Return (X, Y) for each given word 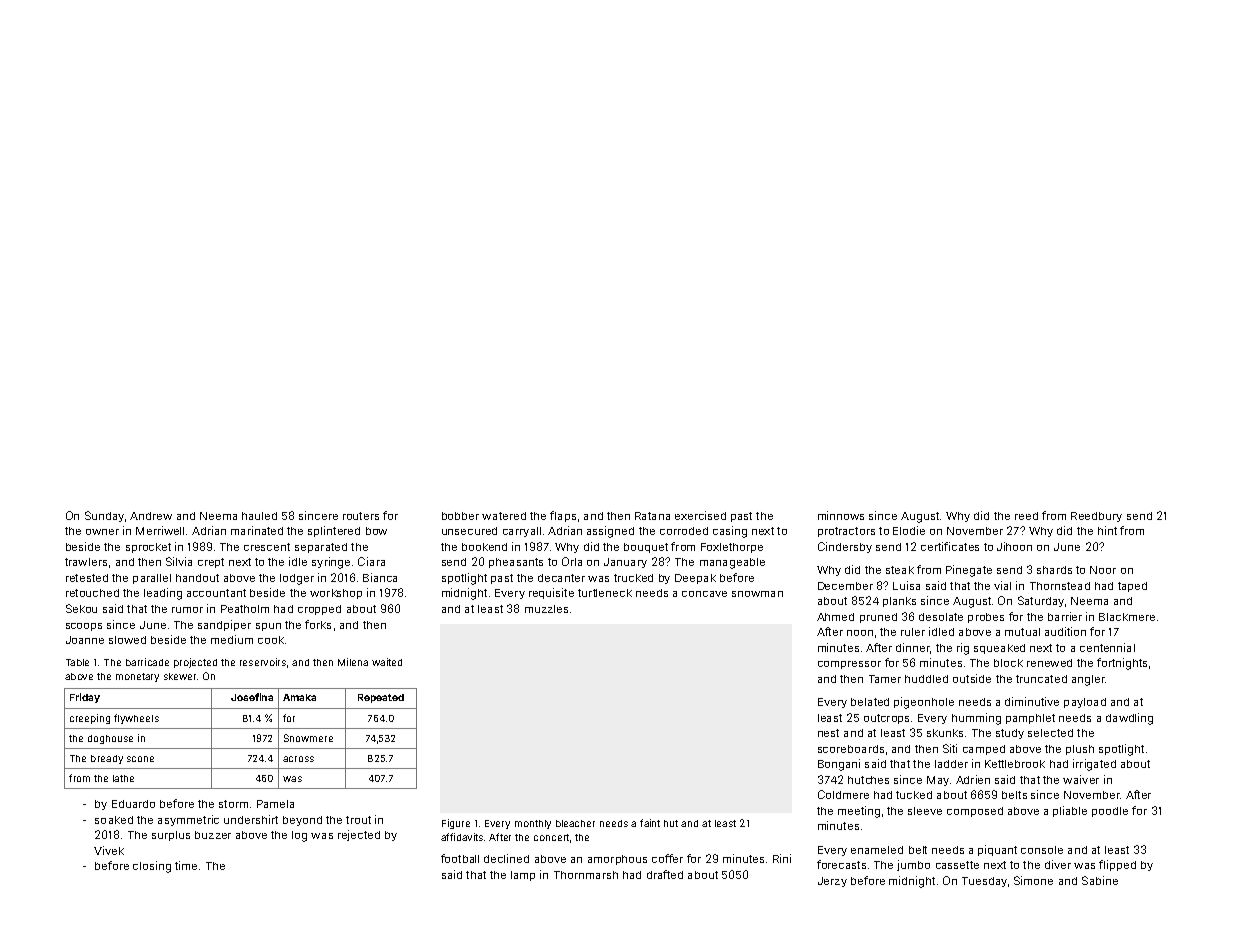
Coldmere (843, 794)
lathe (123, 778)
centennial (1107, 647)
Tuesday (984, 882)
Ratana (652, 516)
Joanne (85, 640)
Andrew (151, 516)
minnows (841, 515)
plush (1080, 750)
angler (1088, 680)
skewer (180, 676)
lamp (523, 876)
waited (387, 662)
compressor (849, 665)
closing (152, 867)
